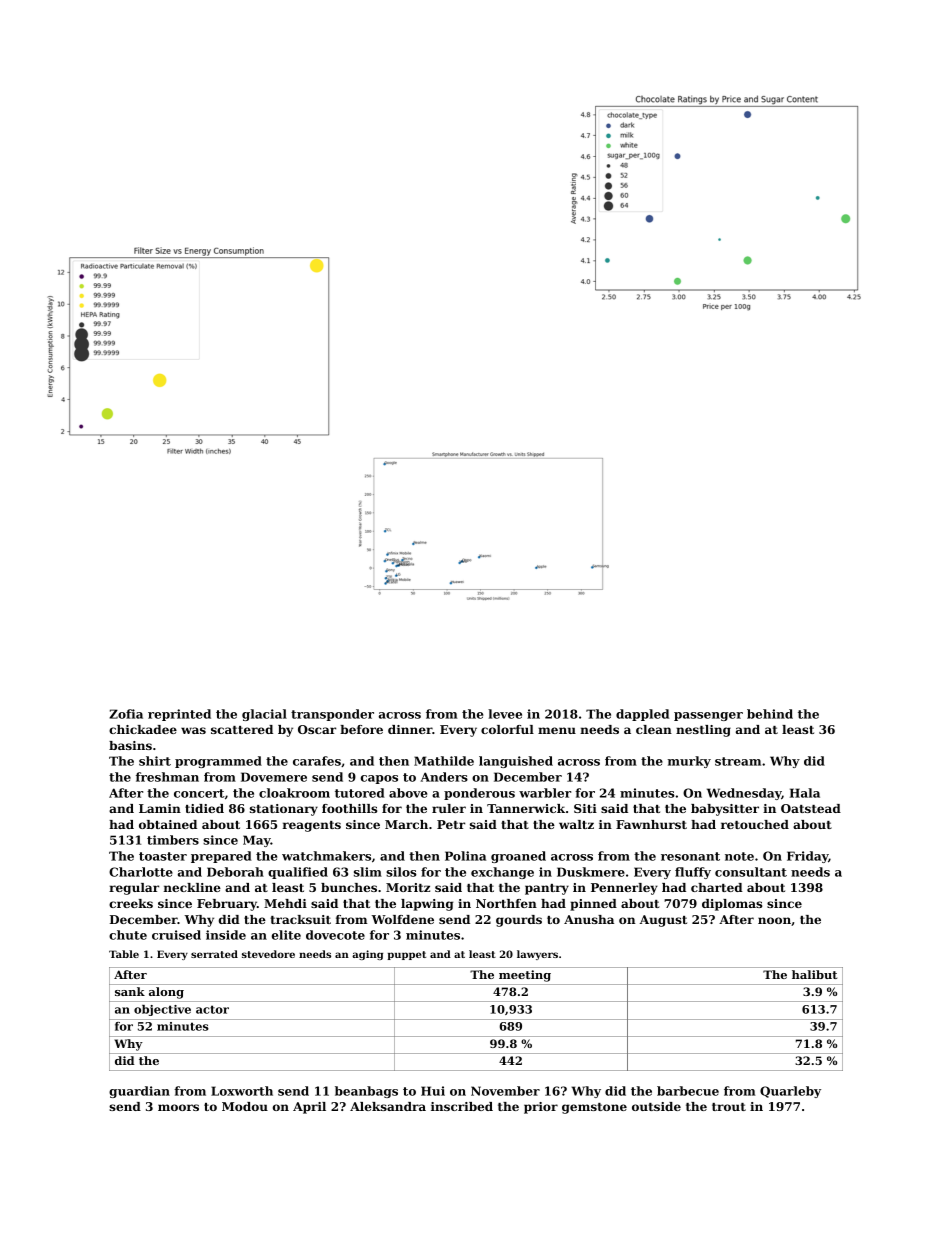  I want to click on groaned, so click(518, 857).
